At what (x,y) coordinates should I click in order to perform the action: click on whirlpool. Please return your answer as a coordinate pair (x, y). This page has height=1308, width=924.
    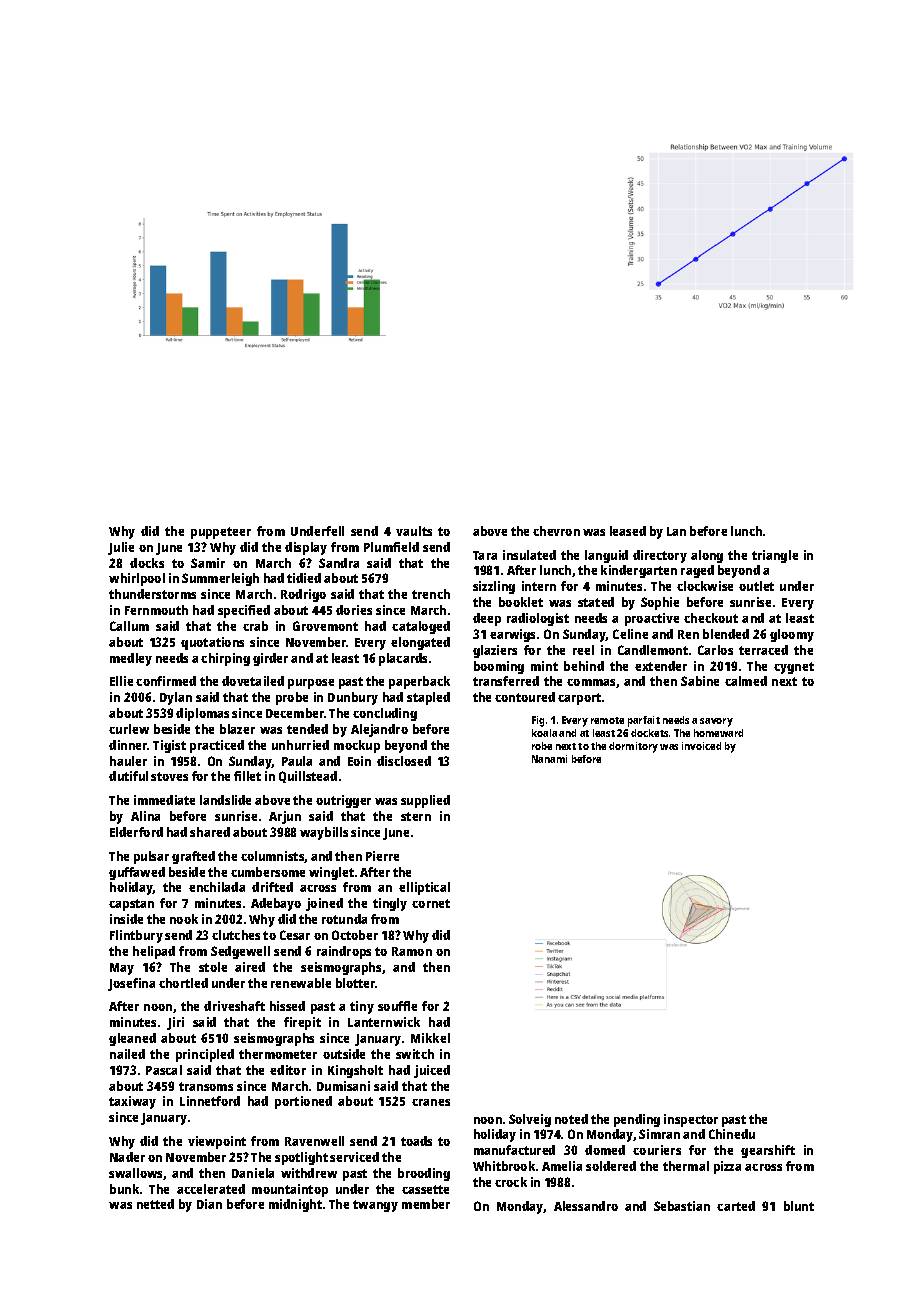
    Looking at the image, I should click on (137, 579).
